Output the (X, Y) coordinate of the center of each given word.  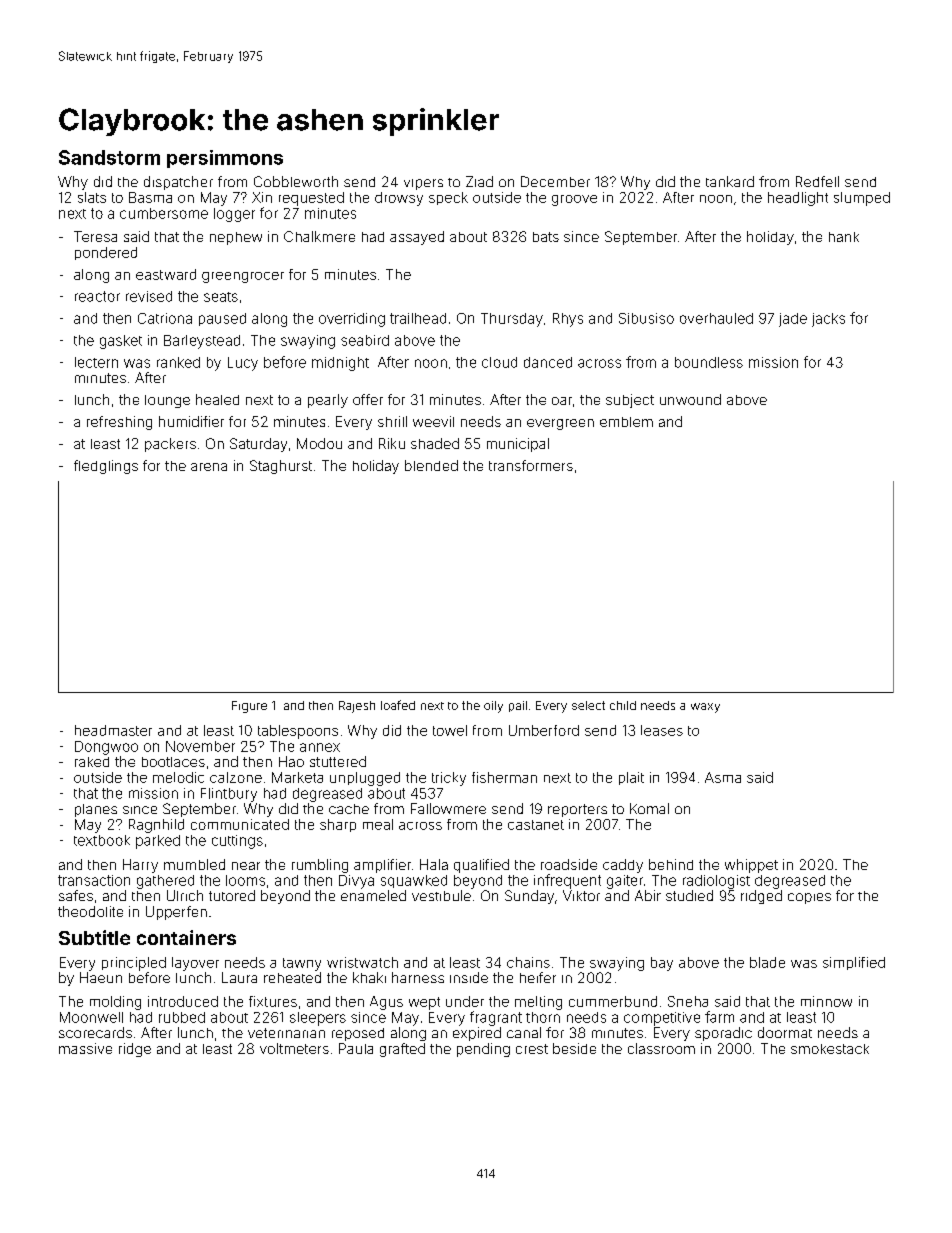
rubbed (182, 1017)
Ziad (479, 181)
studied (689, 895)
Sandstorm (109, 157)
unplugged (365, 779)
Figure (249, 707)
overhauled (716, 318)
